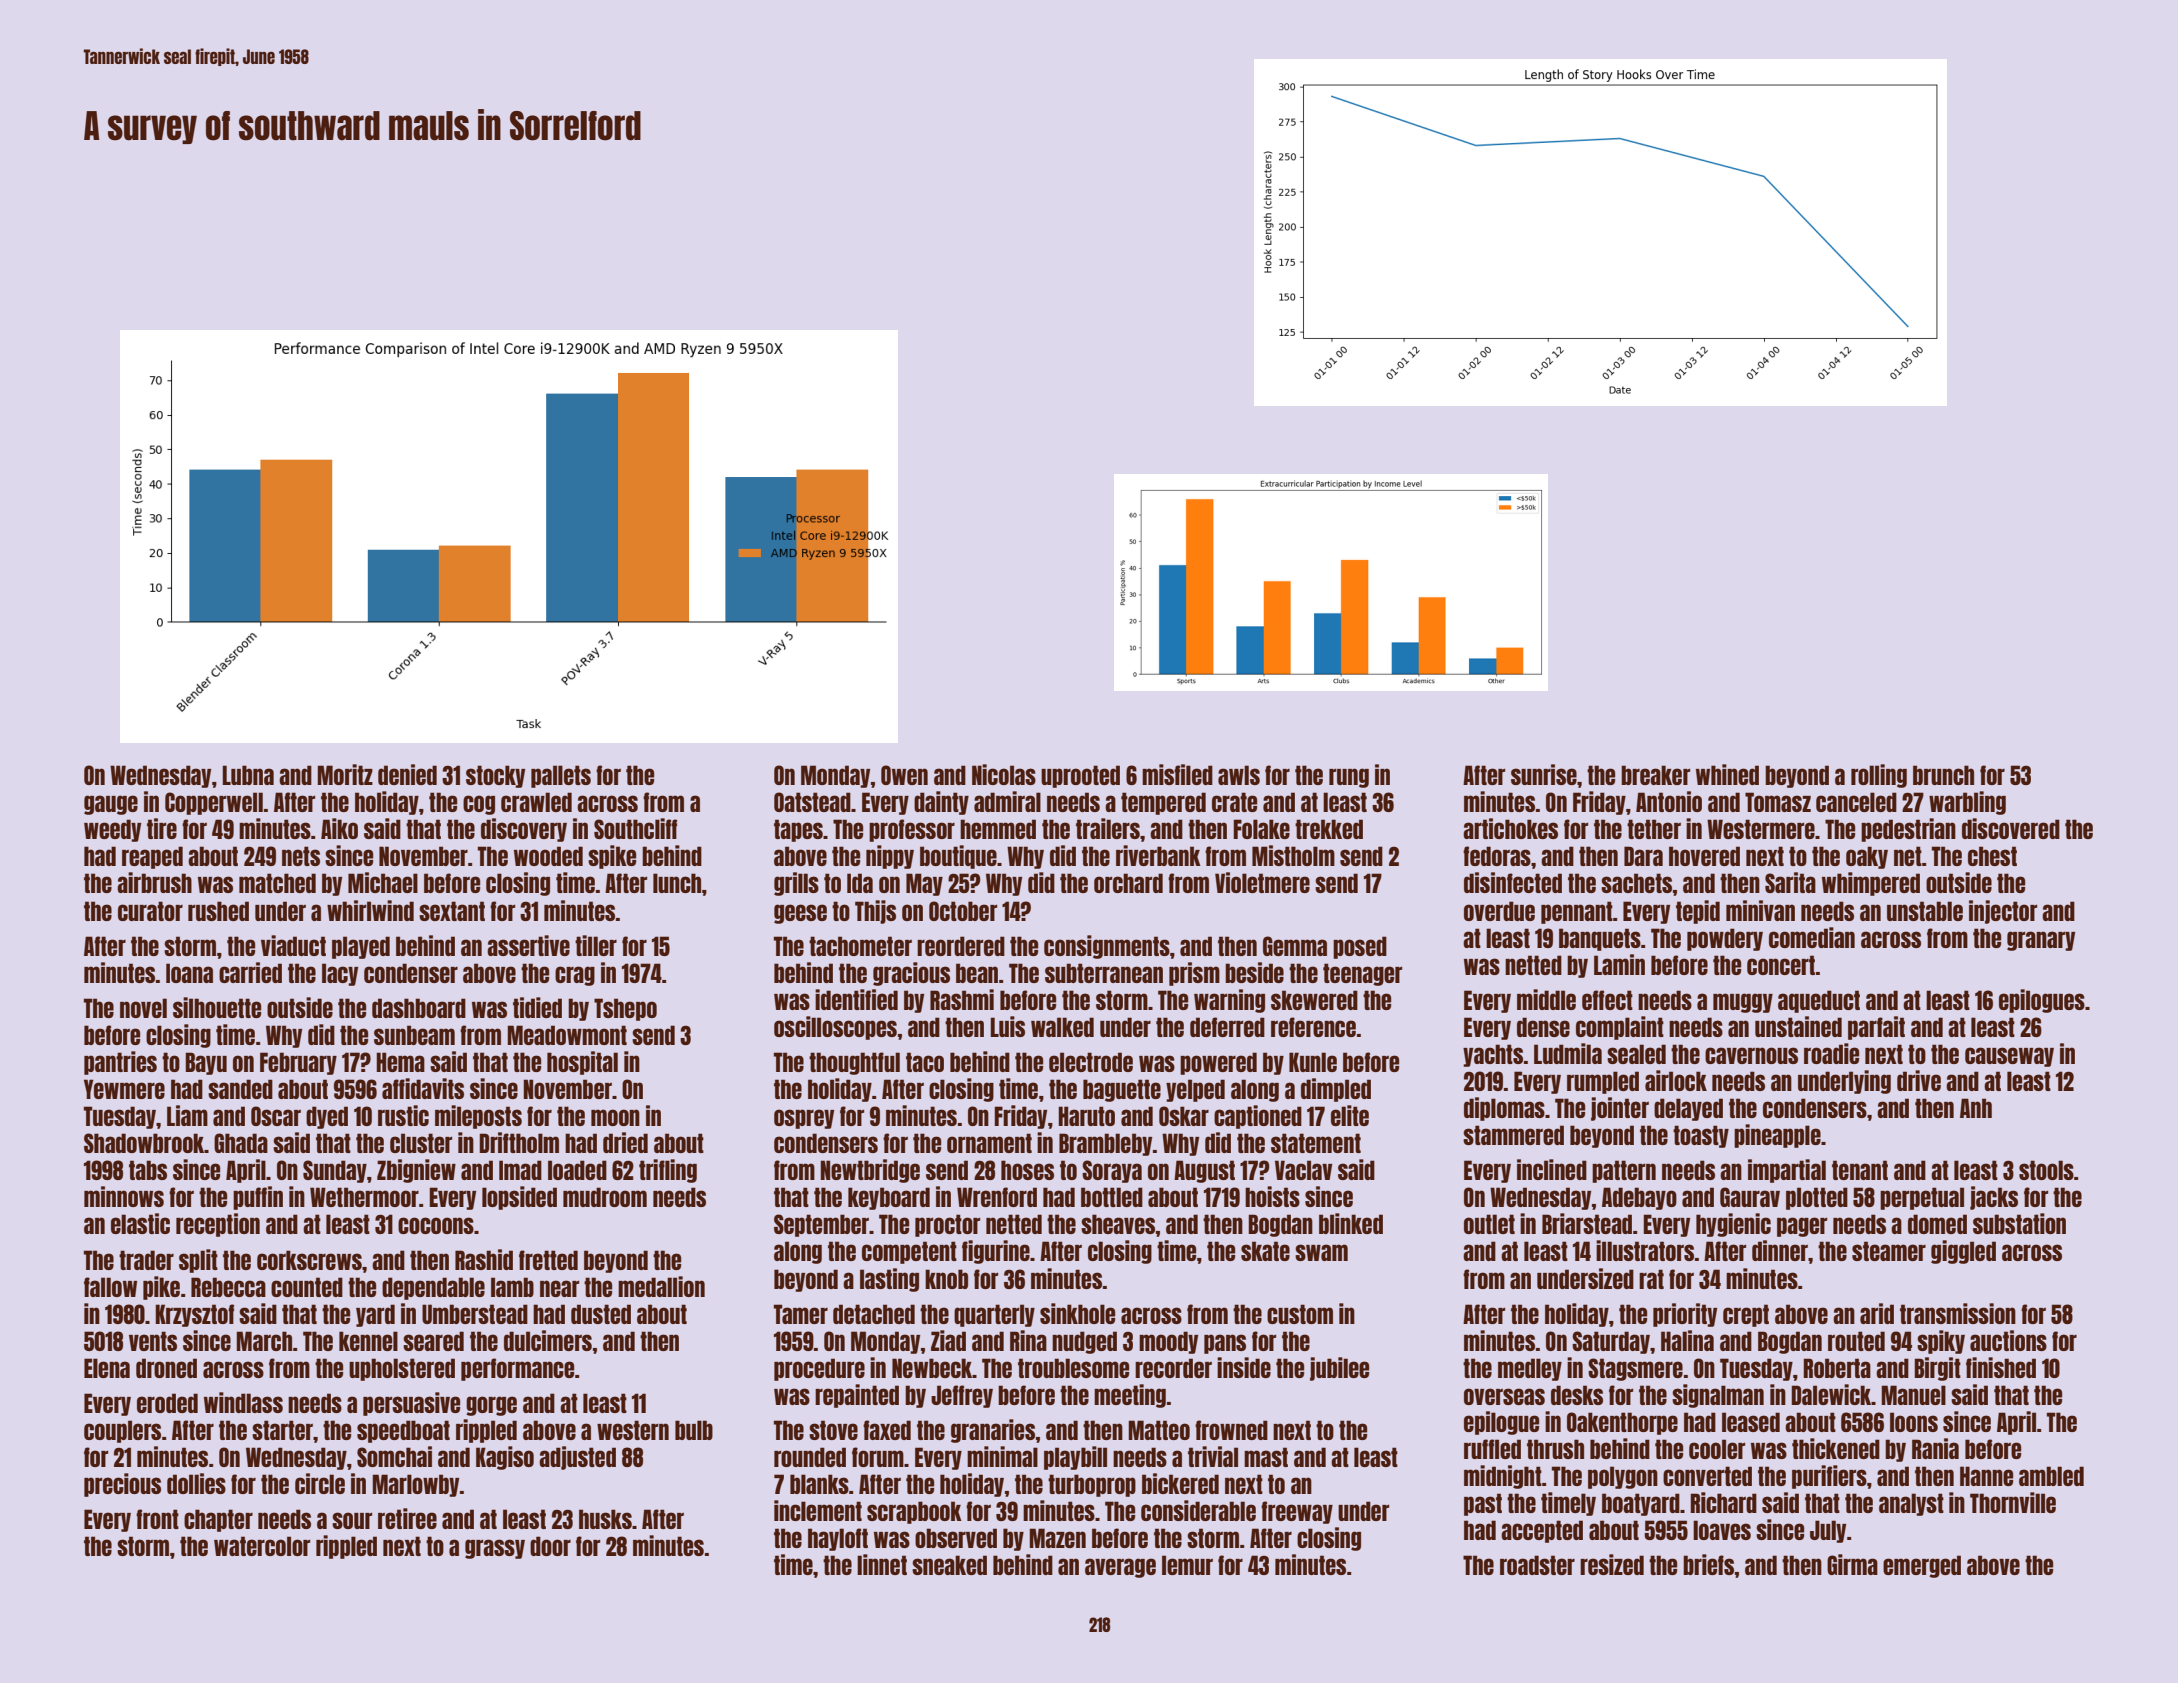 This screenshot has width=2178, height=1683. What do you see at coordinates (262, 1546) in the screenshot?
I see `watercolor` at bounding box center [262, 1546].
